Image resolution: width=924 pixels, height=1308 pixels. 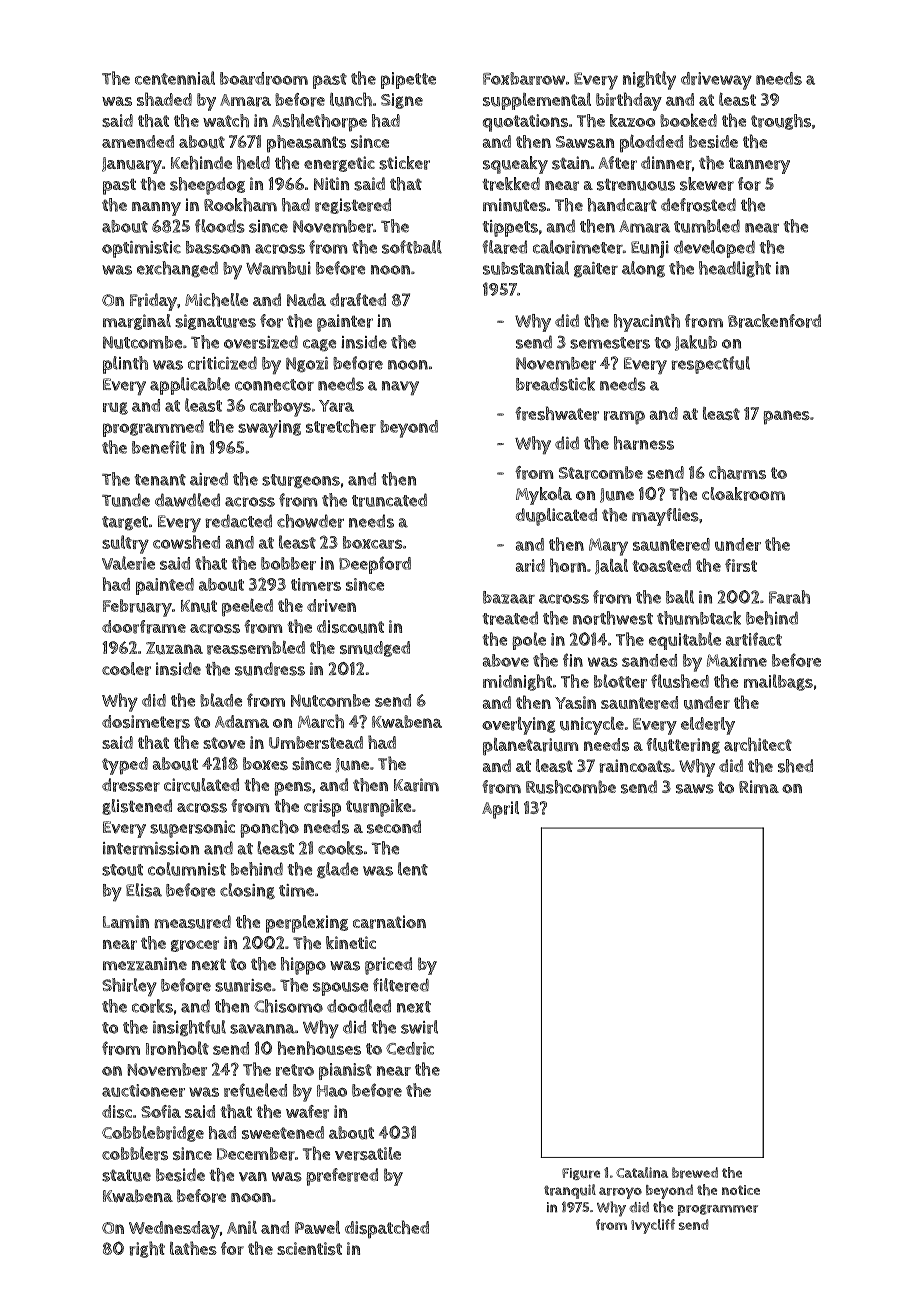 I want to click on tranquil, so click(x=570, y=1191).
